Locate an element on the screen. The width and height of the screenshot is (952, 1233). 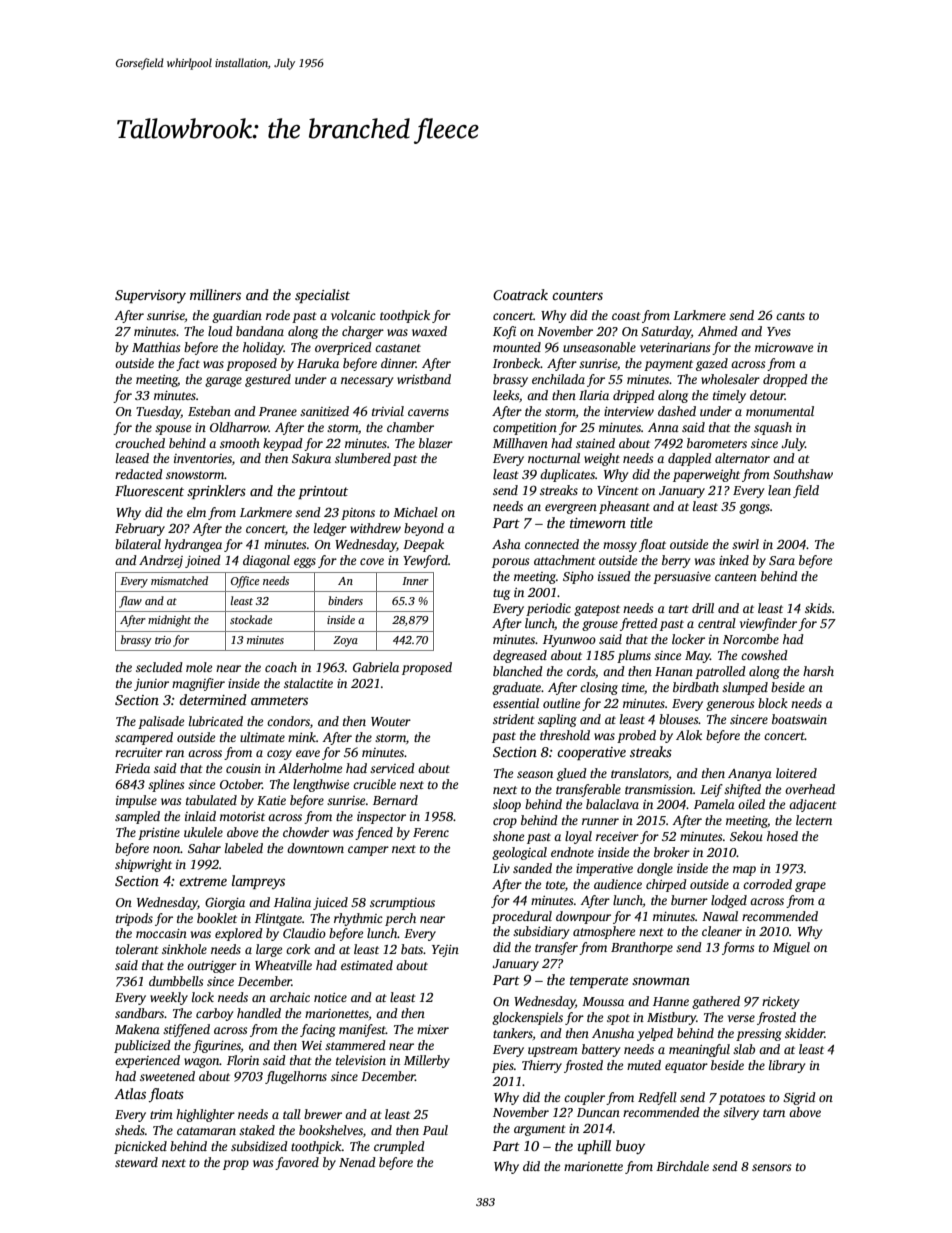
argument is located at coordinates (540, 1130).
